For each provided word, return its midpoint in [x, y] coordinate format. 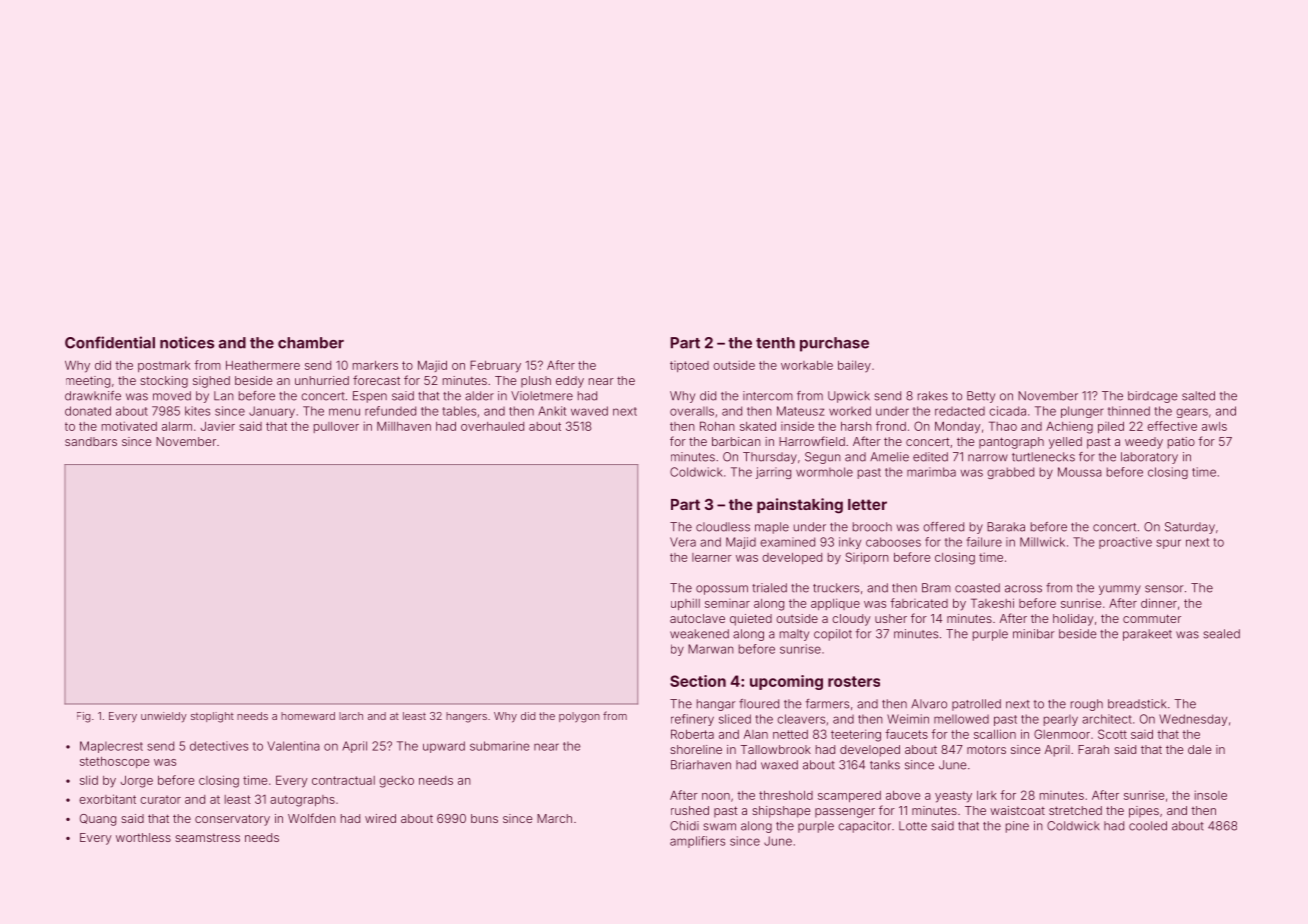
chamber [311, 343]
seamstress [207, 837]
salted [1198, 396]
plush [536, 382]
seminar [727, 603]
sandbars [91, 441]
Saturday [1190, 528]
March [554, 818]
